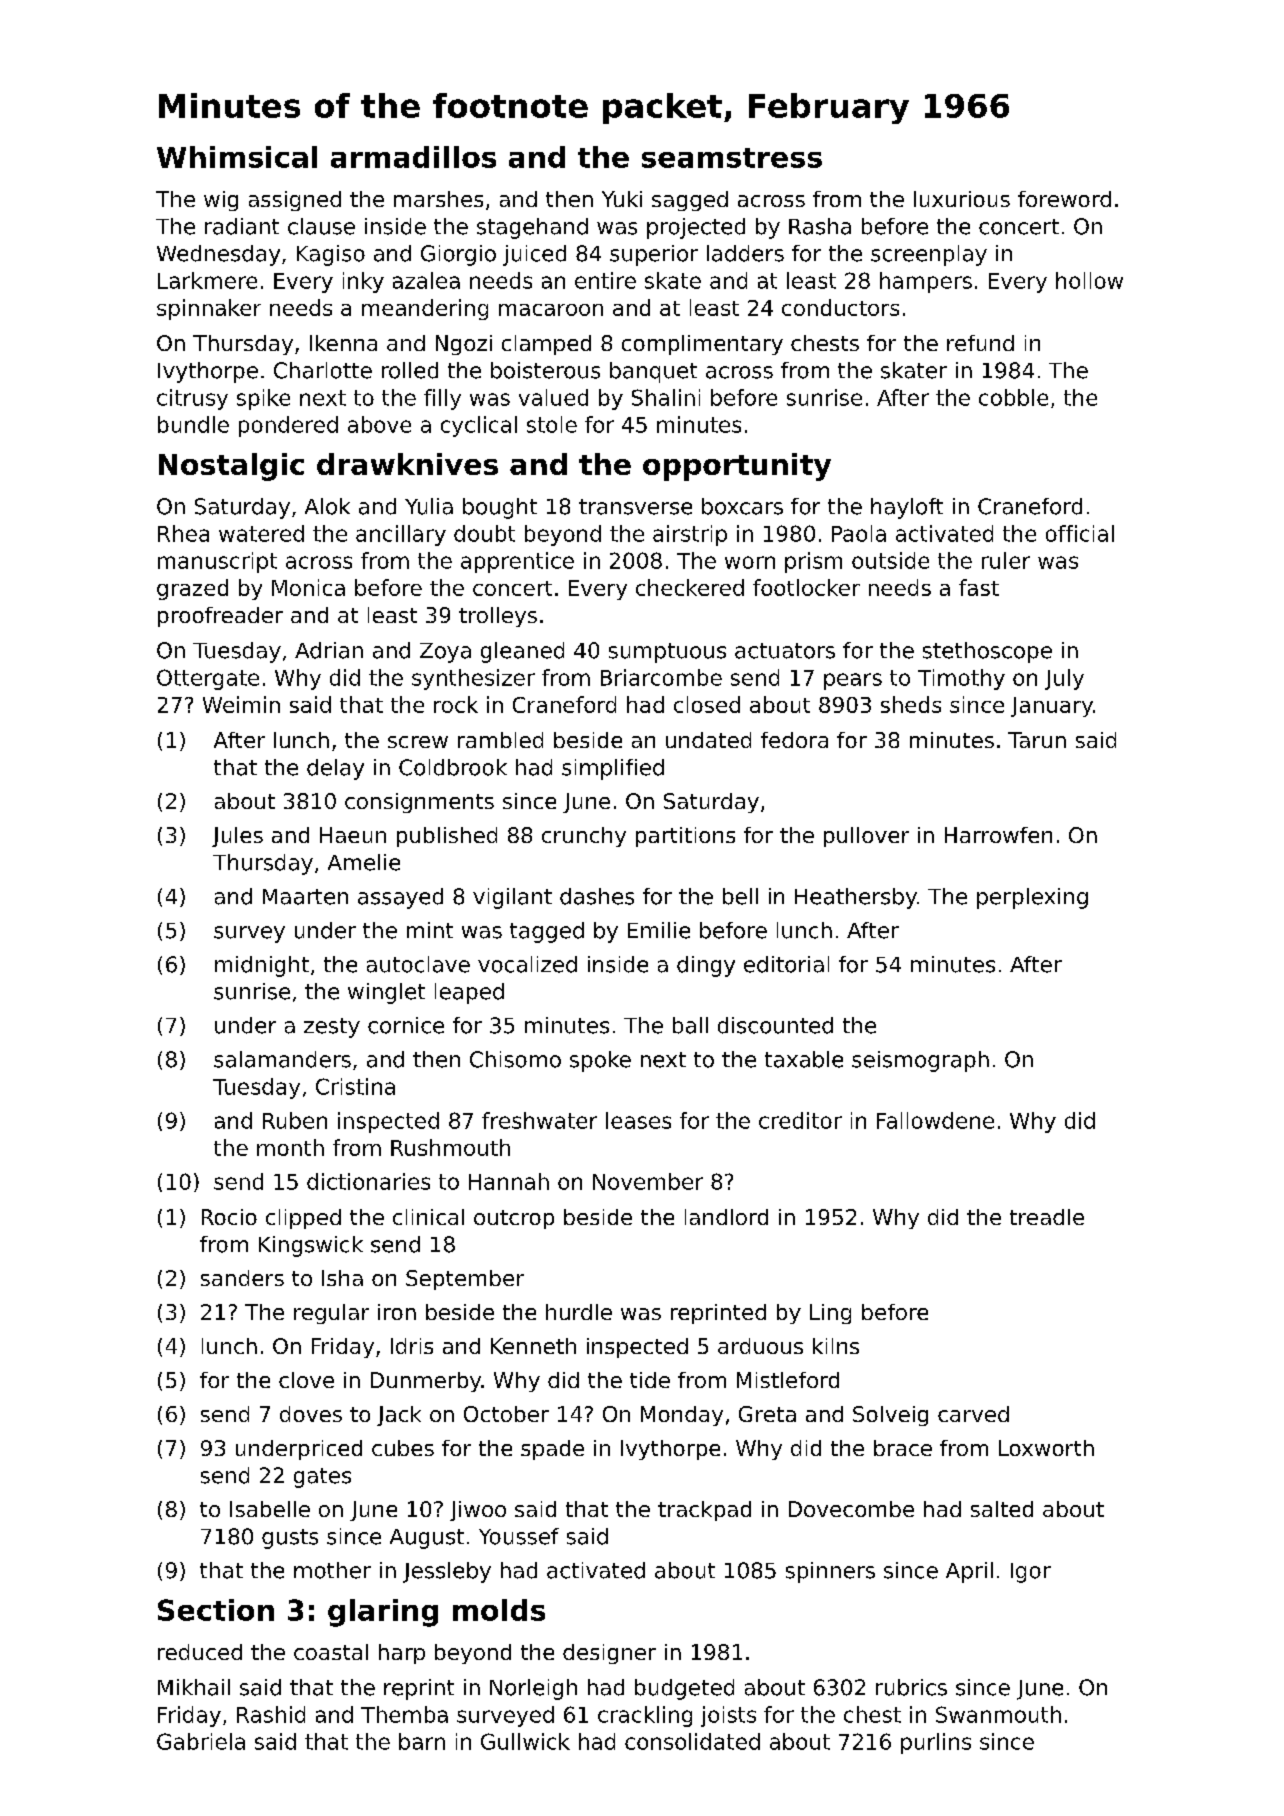  I want to click on checkered, so click(690, 587).
